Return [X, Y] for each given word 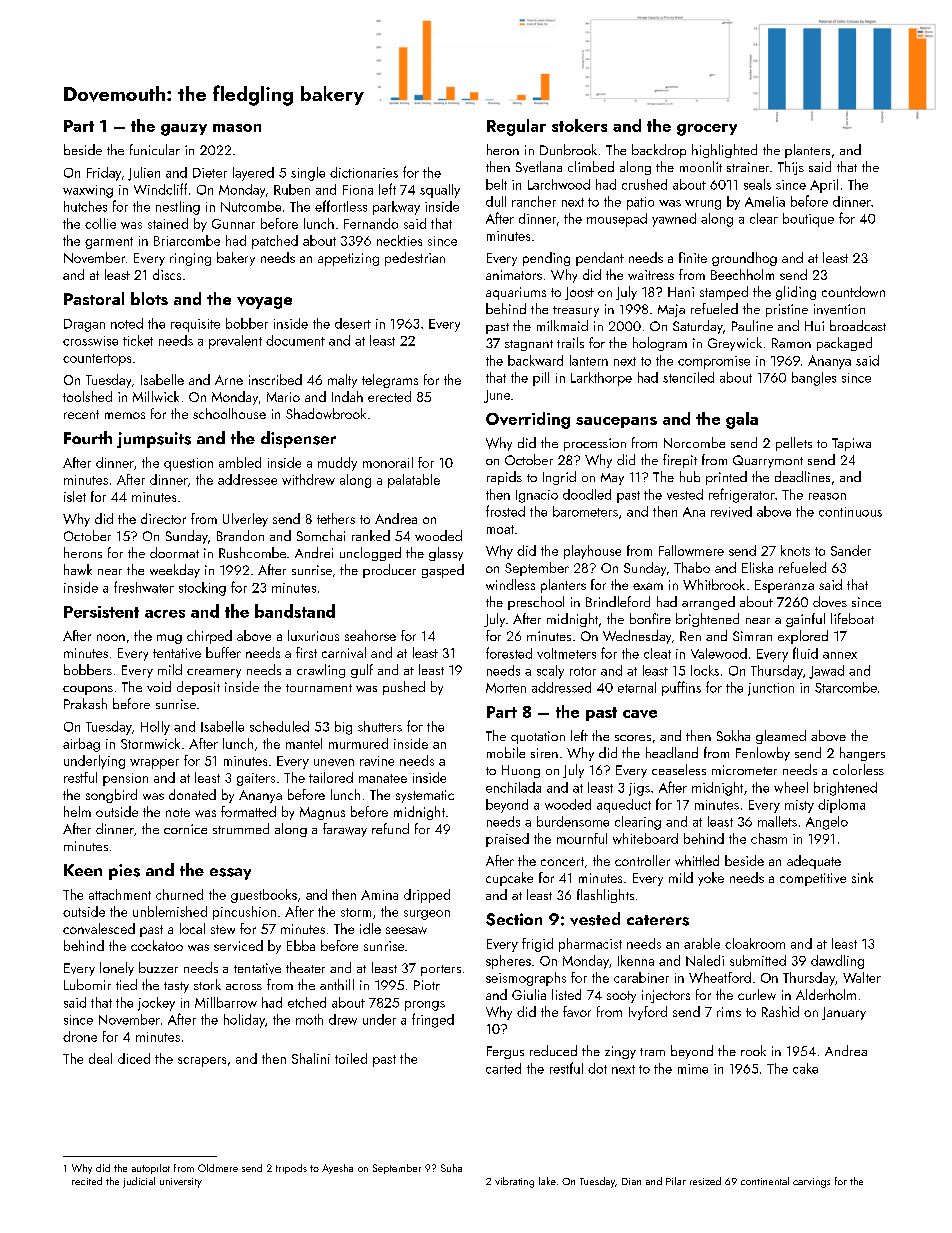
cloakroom [755, 943]
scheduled [279, 726]
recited [87, 1181]
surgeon [427, 915]
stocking [202, 589]
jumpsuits [154, 440]
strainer [748, 167]
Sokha [733, 735]
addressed [561, 687]
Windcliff [160, 189]
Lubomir [87, 984]
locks [705, 670]
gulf [362, 671]
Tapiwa [851, 444]
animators [514, 275]
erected [389, 396]
